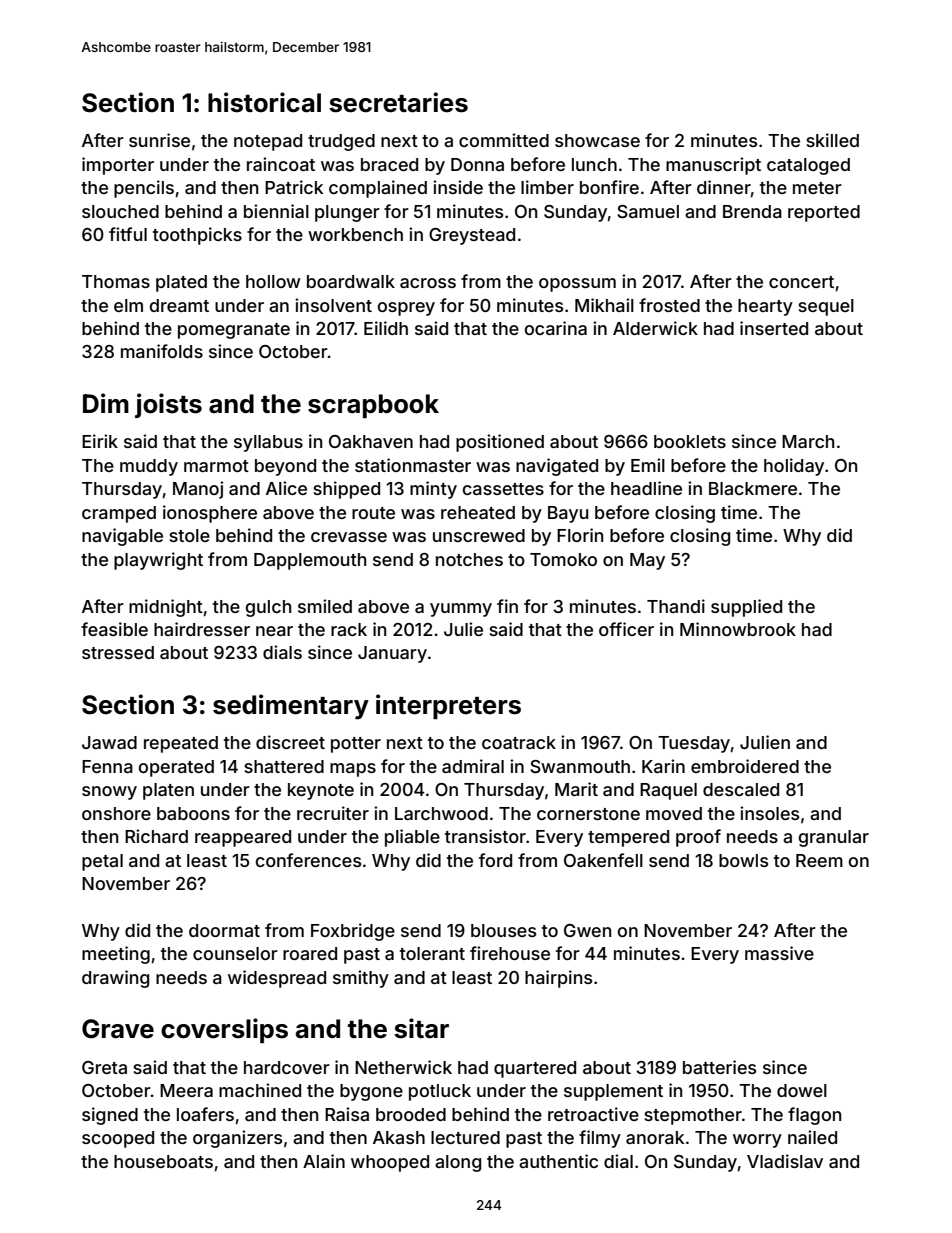 The image size is (952, 1233). What do you see at coordinates (100, 441) in the document?
I see `Eirik` at bounding box center [100, 441].
